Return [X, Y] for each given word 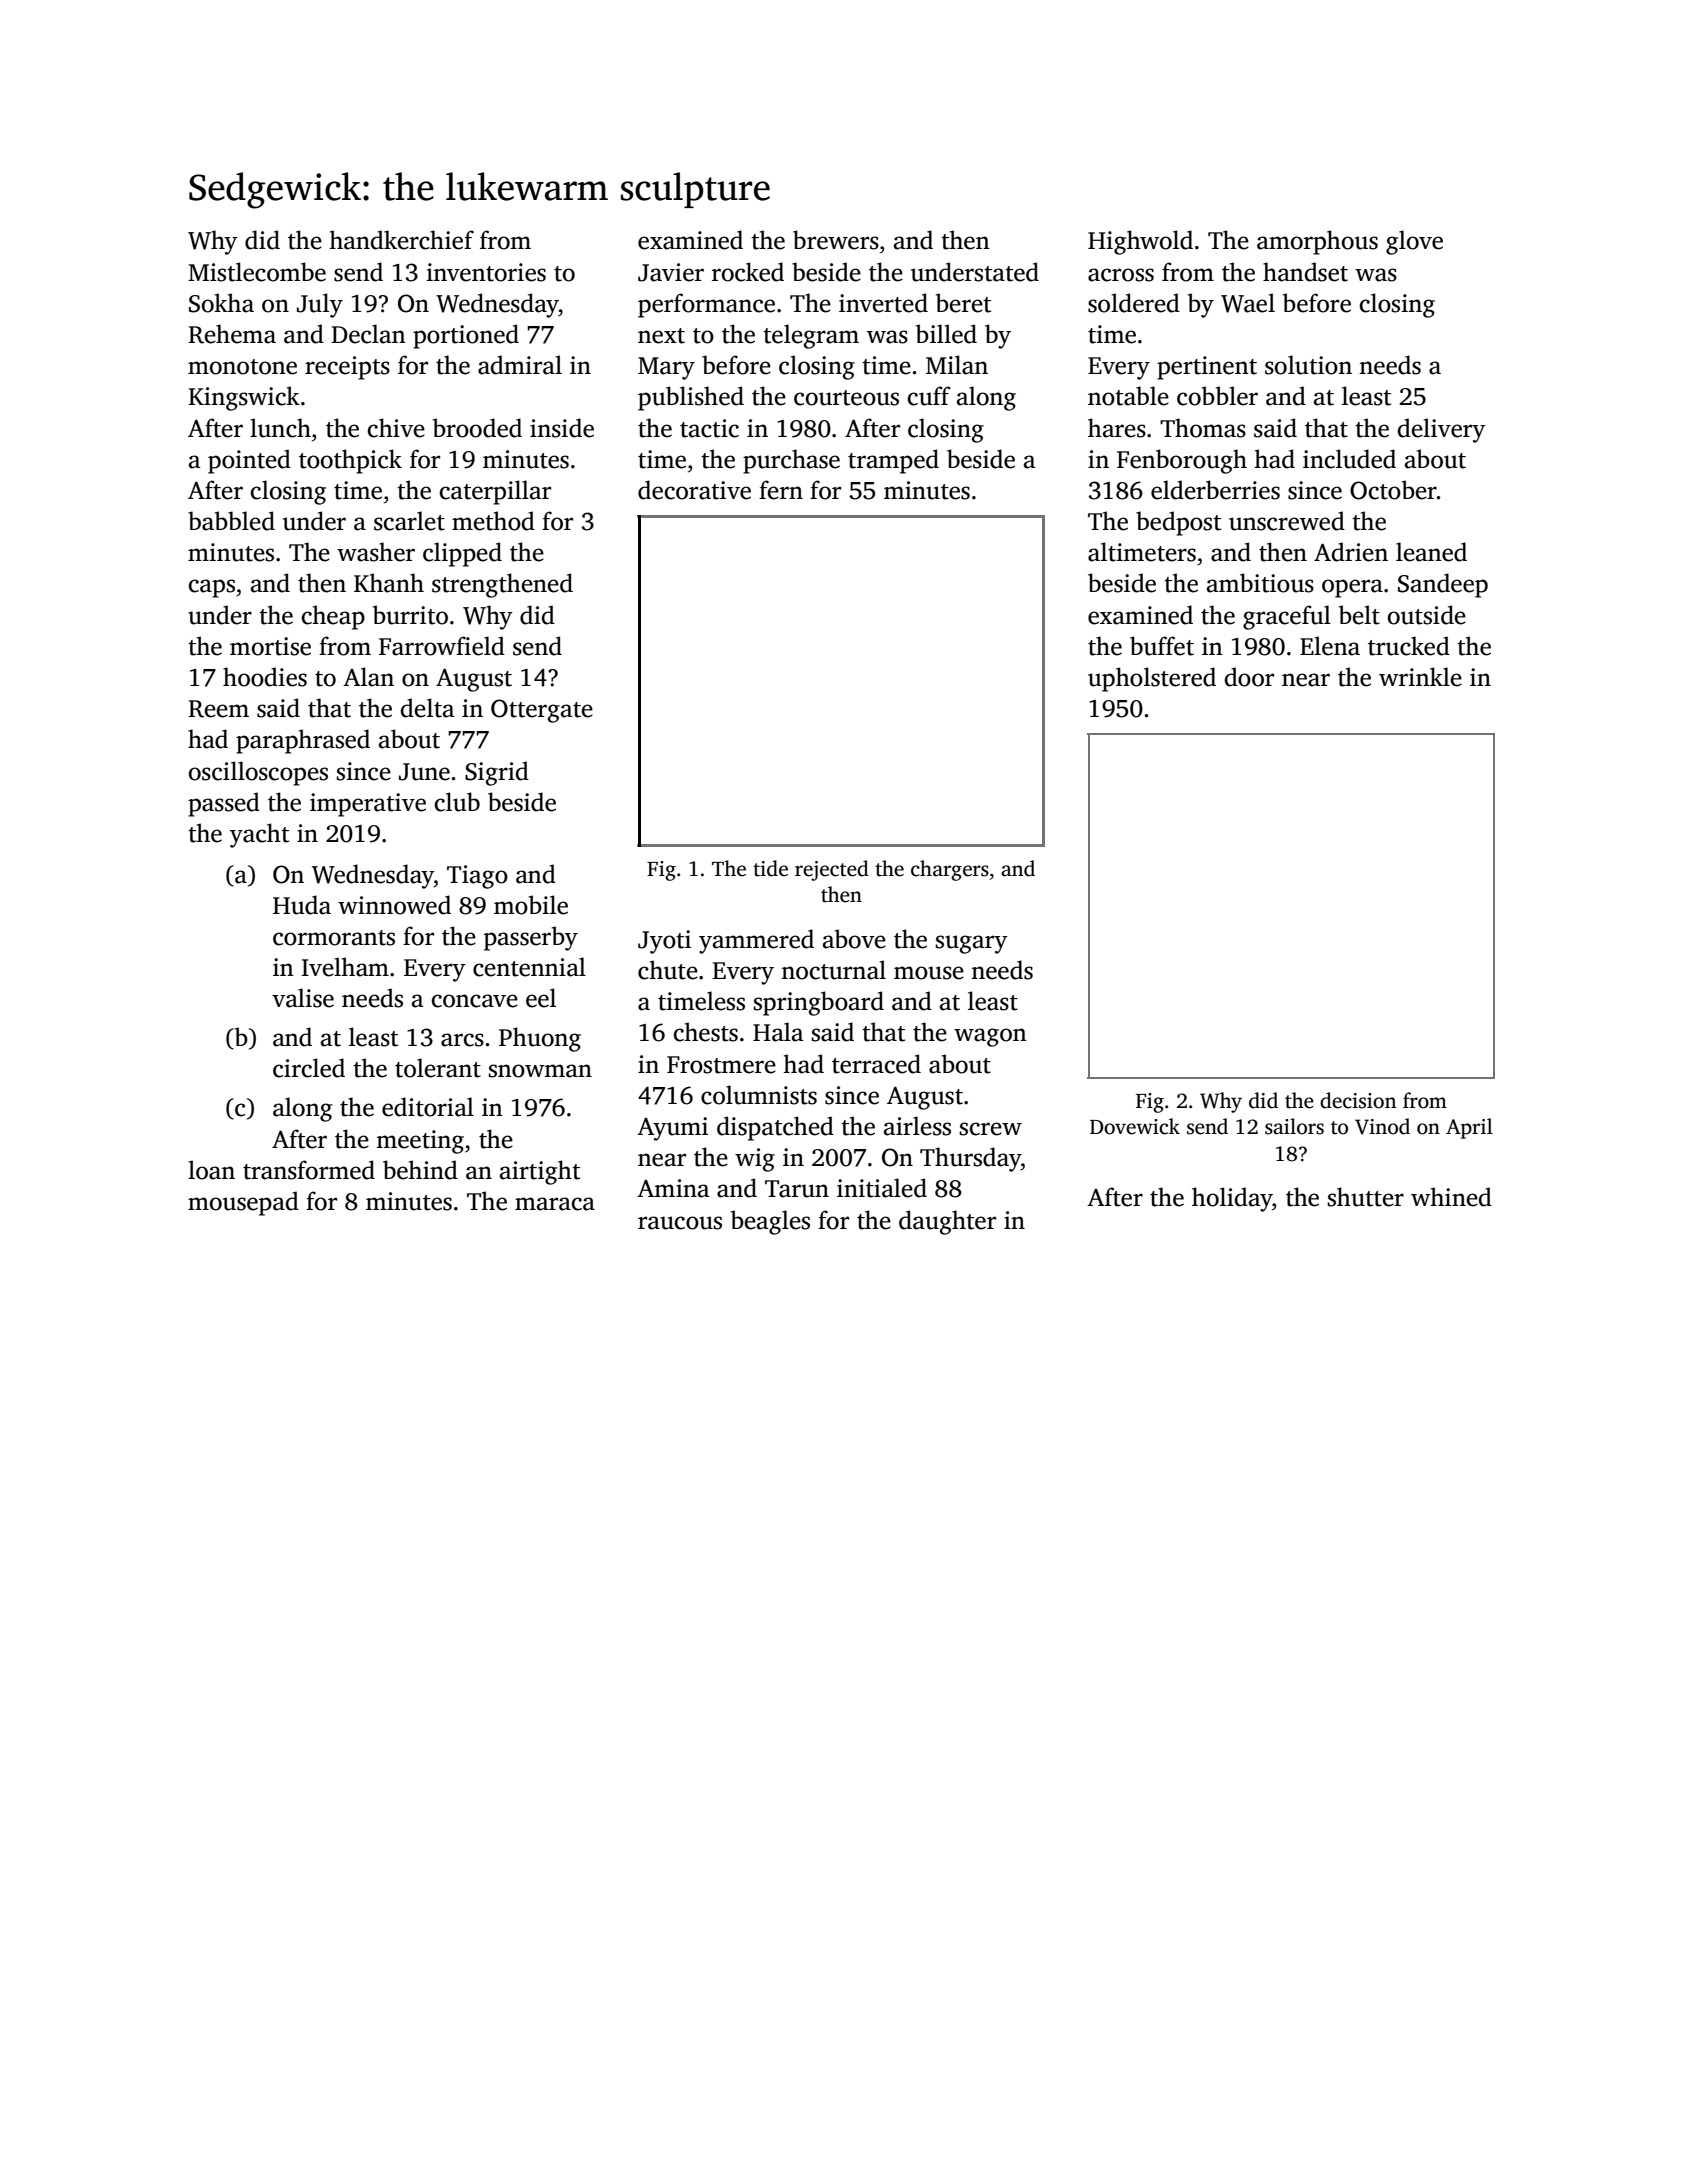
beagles [770, 1222]
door [1249, 677]
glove [1414, 242]
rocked [748, 272]
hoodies [265, 677]
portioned [466, 336]
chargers [950, 870]
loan [211, 1170]
